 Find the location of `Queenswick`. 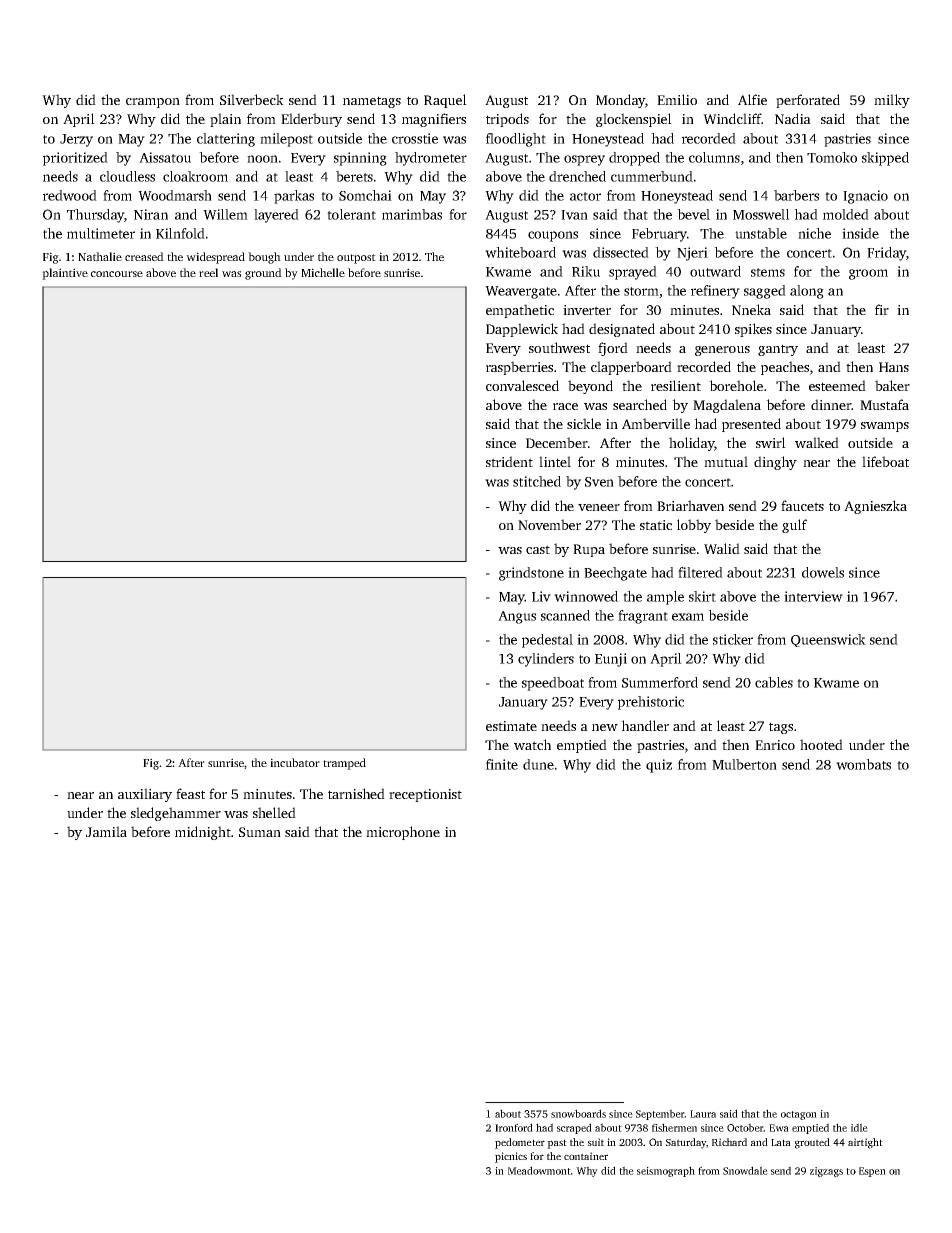

Queenswick is located at coordinates (828, 640).
